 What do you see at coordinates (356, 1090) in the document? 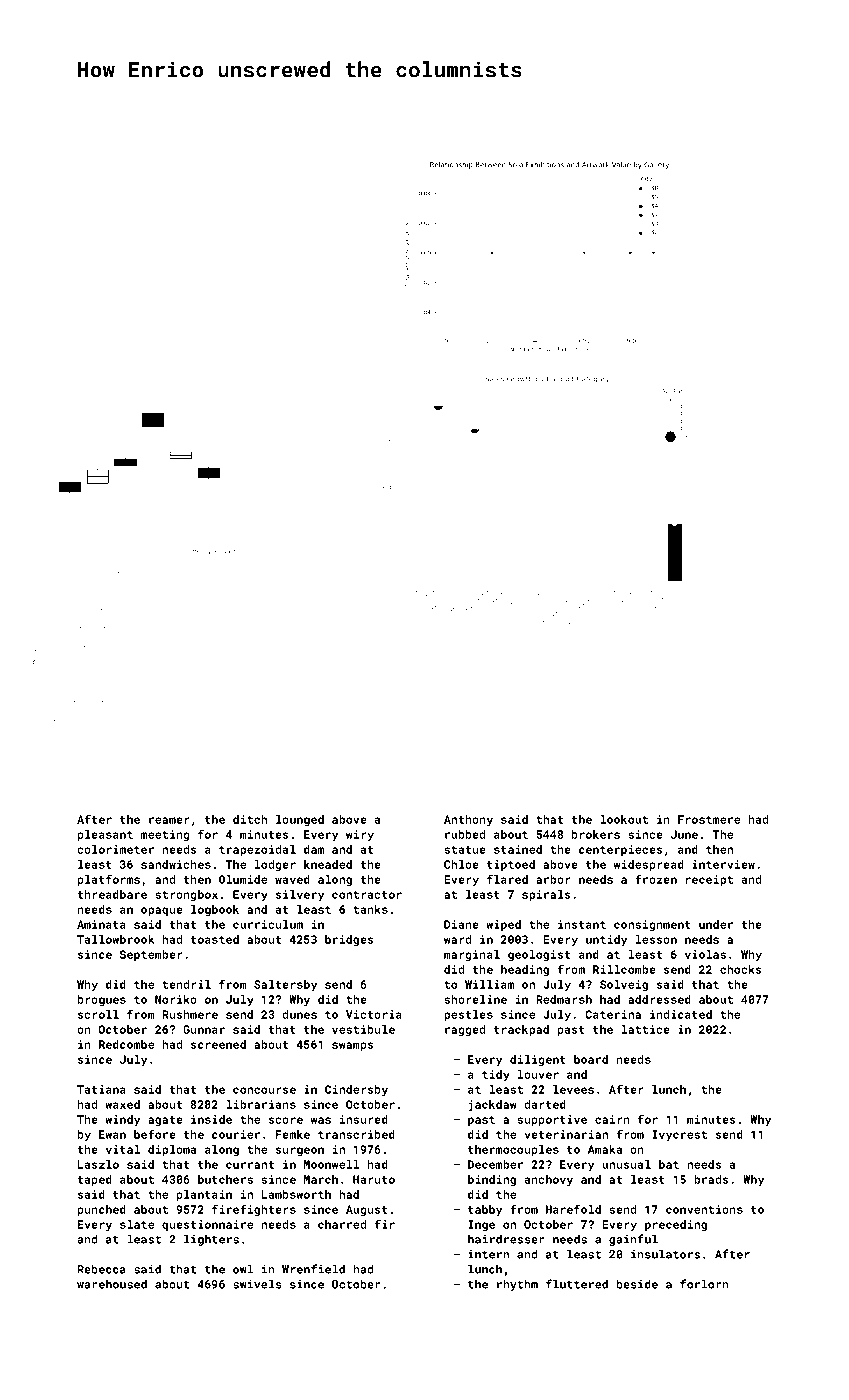
I see `Cindersby` at bounding box center [356, 1090].
